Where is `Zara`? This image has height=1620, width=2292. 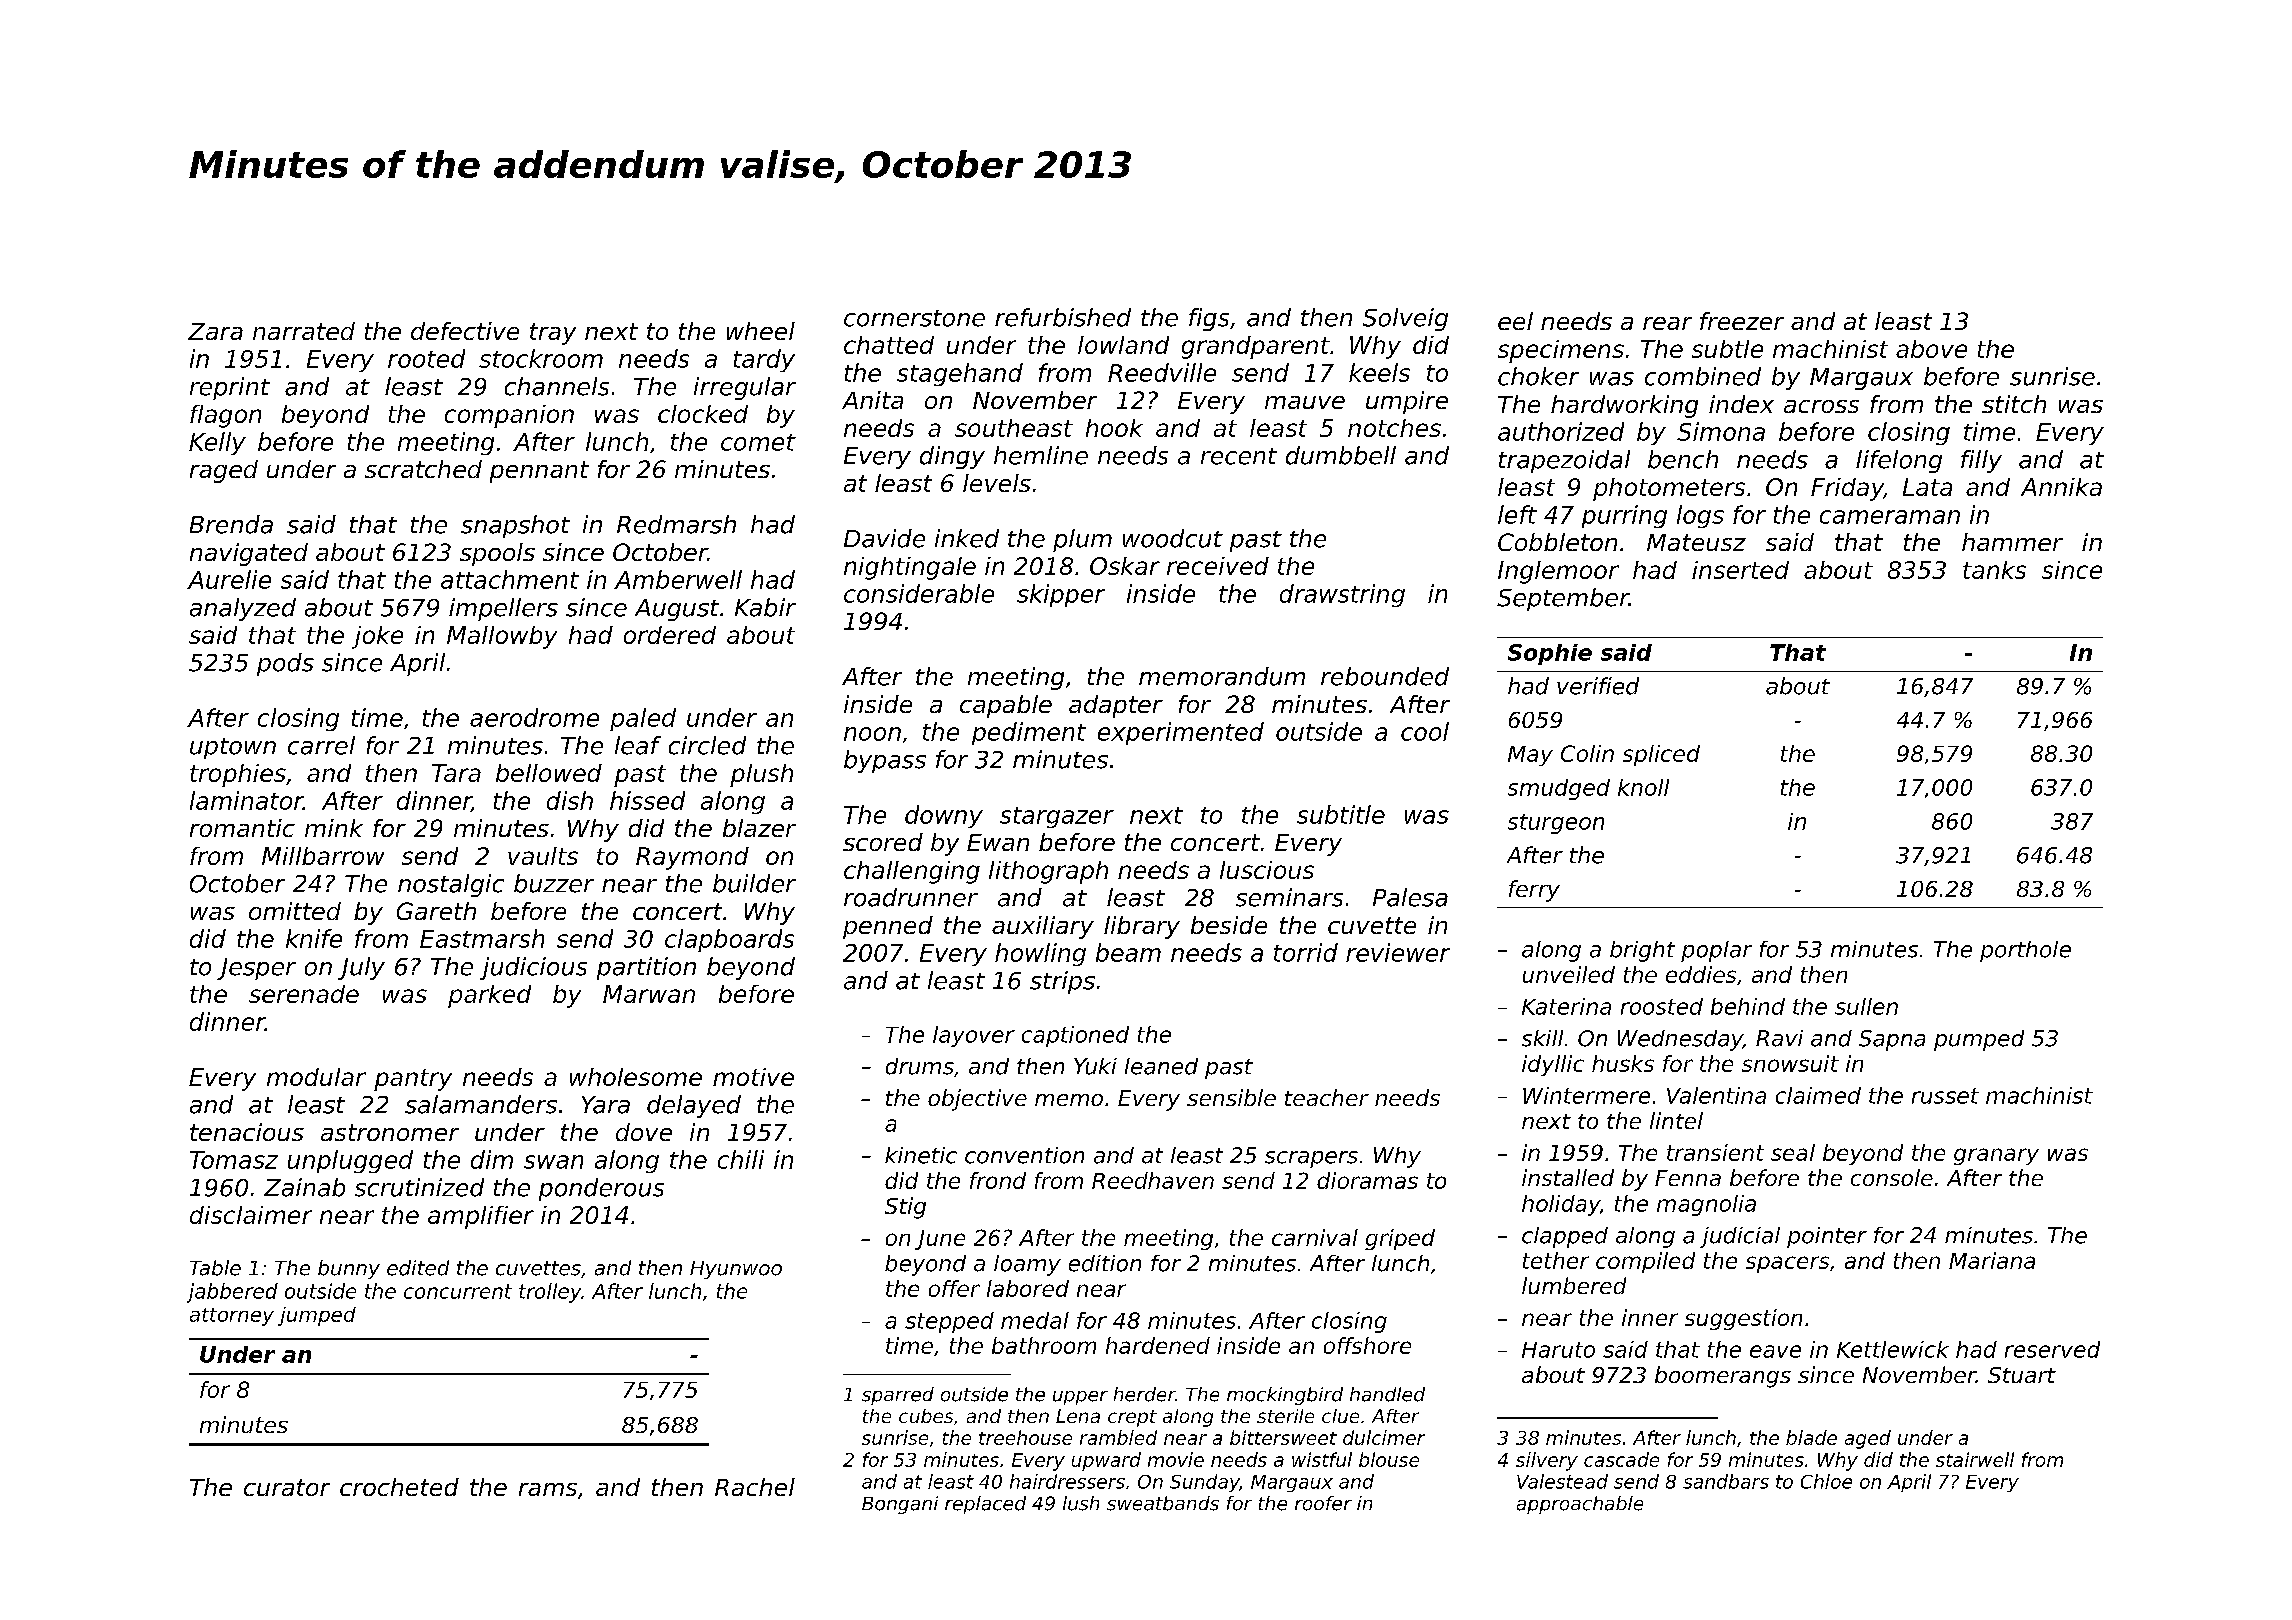 Zara is located at coordinates (215, 331).
